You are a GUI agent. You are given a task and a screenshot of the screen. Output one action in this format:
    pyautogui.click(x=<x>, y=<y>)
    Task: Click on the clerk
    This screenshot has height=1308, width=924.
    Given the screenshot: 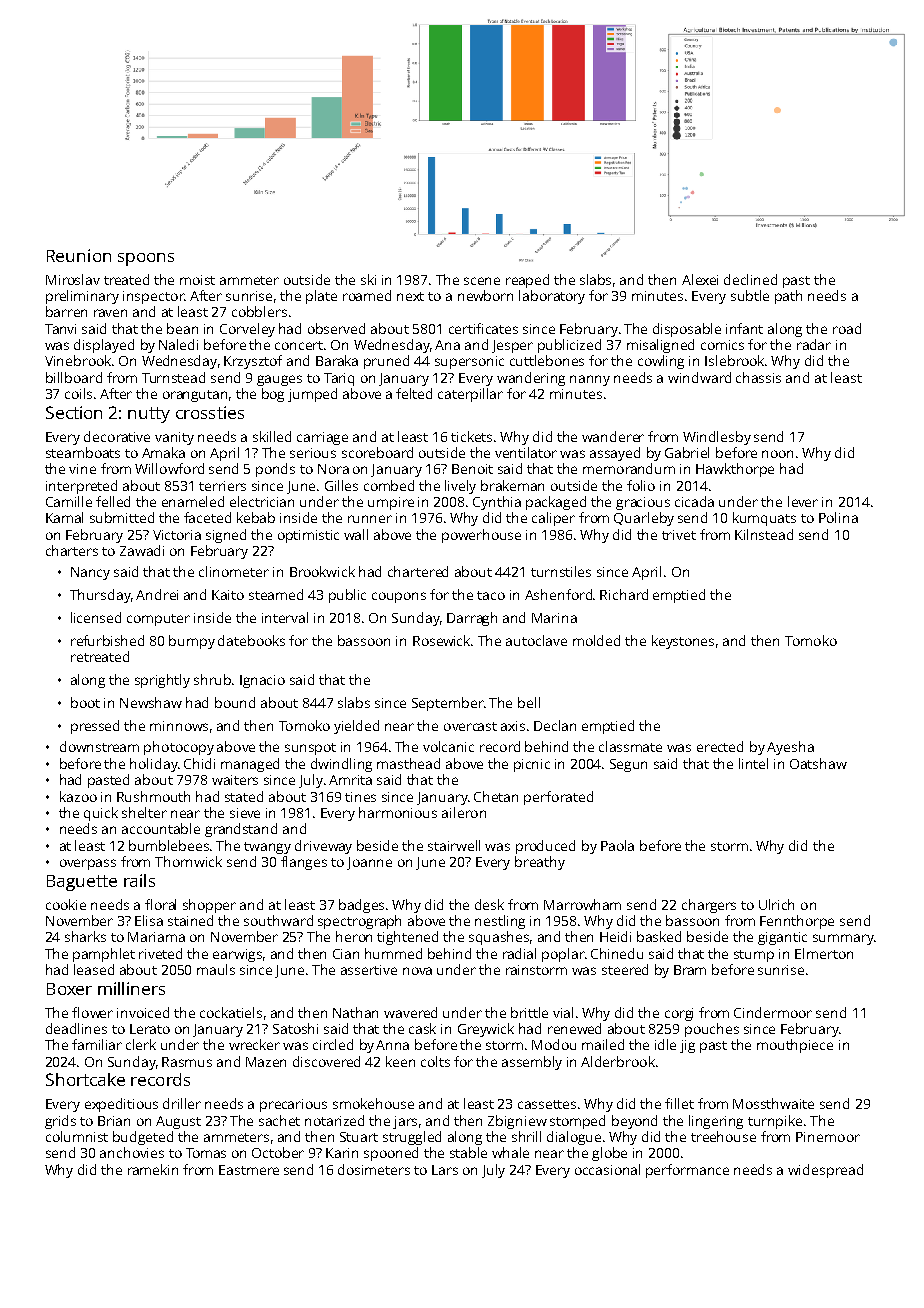 What is the action you would take?
    pyautogui.click(x=141, y=1044)
